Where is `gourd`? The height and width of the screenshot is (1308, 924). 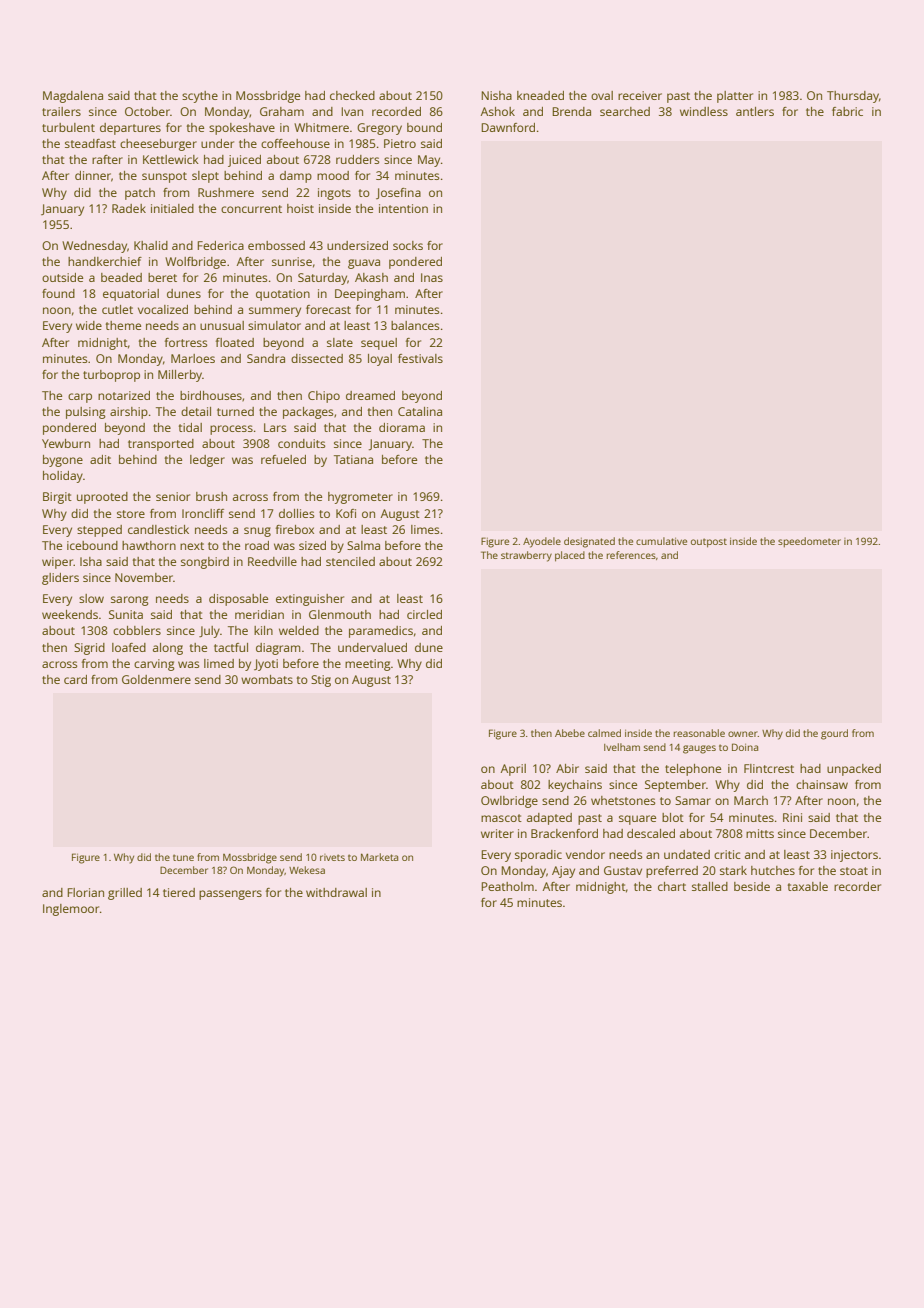 gourd is located at coordinates (834, 734).
